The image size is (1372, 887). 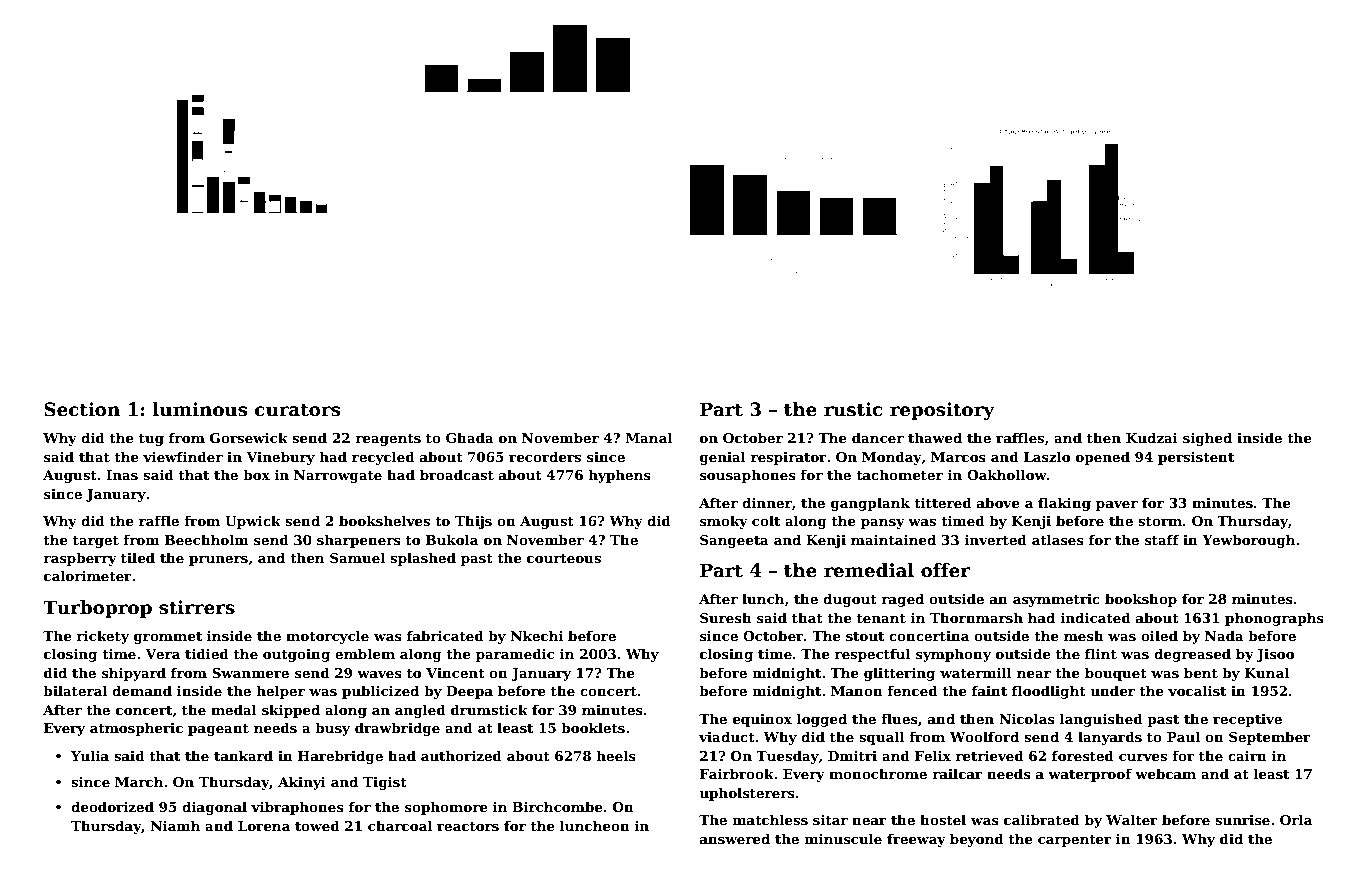 I want to click on vibraphones, so click(x=297, y=808).
